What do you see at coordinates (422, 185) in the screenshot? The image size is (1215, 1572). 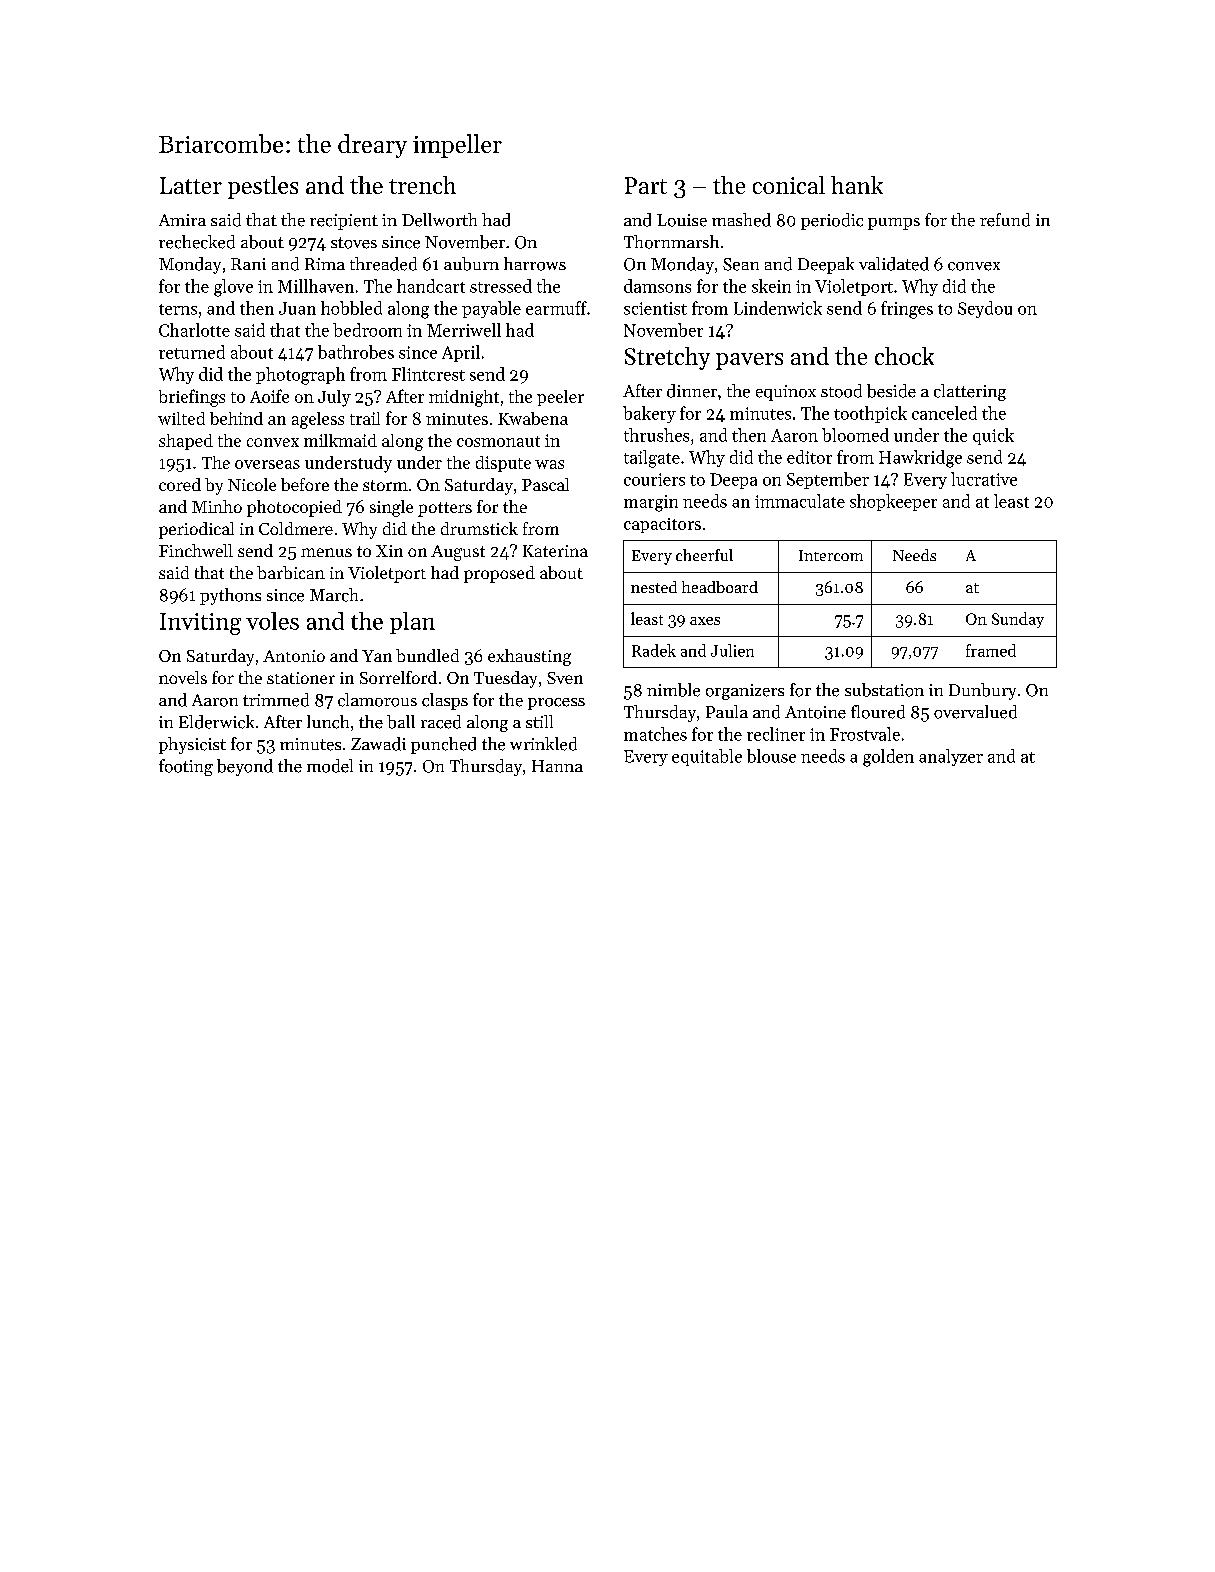 I see `trench` at bounding box center [422, 185].
